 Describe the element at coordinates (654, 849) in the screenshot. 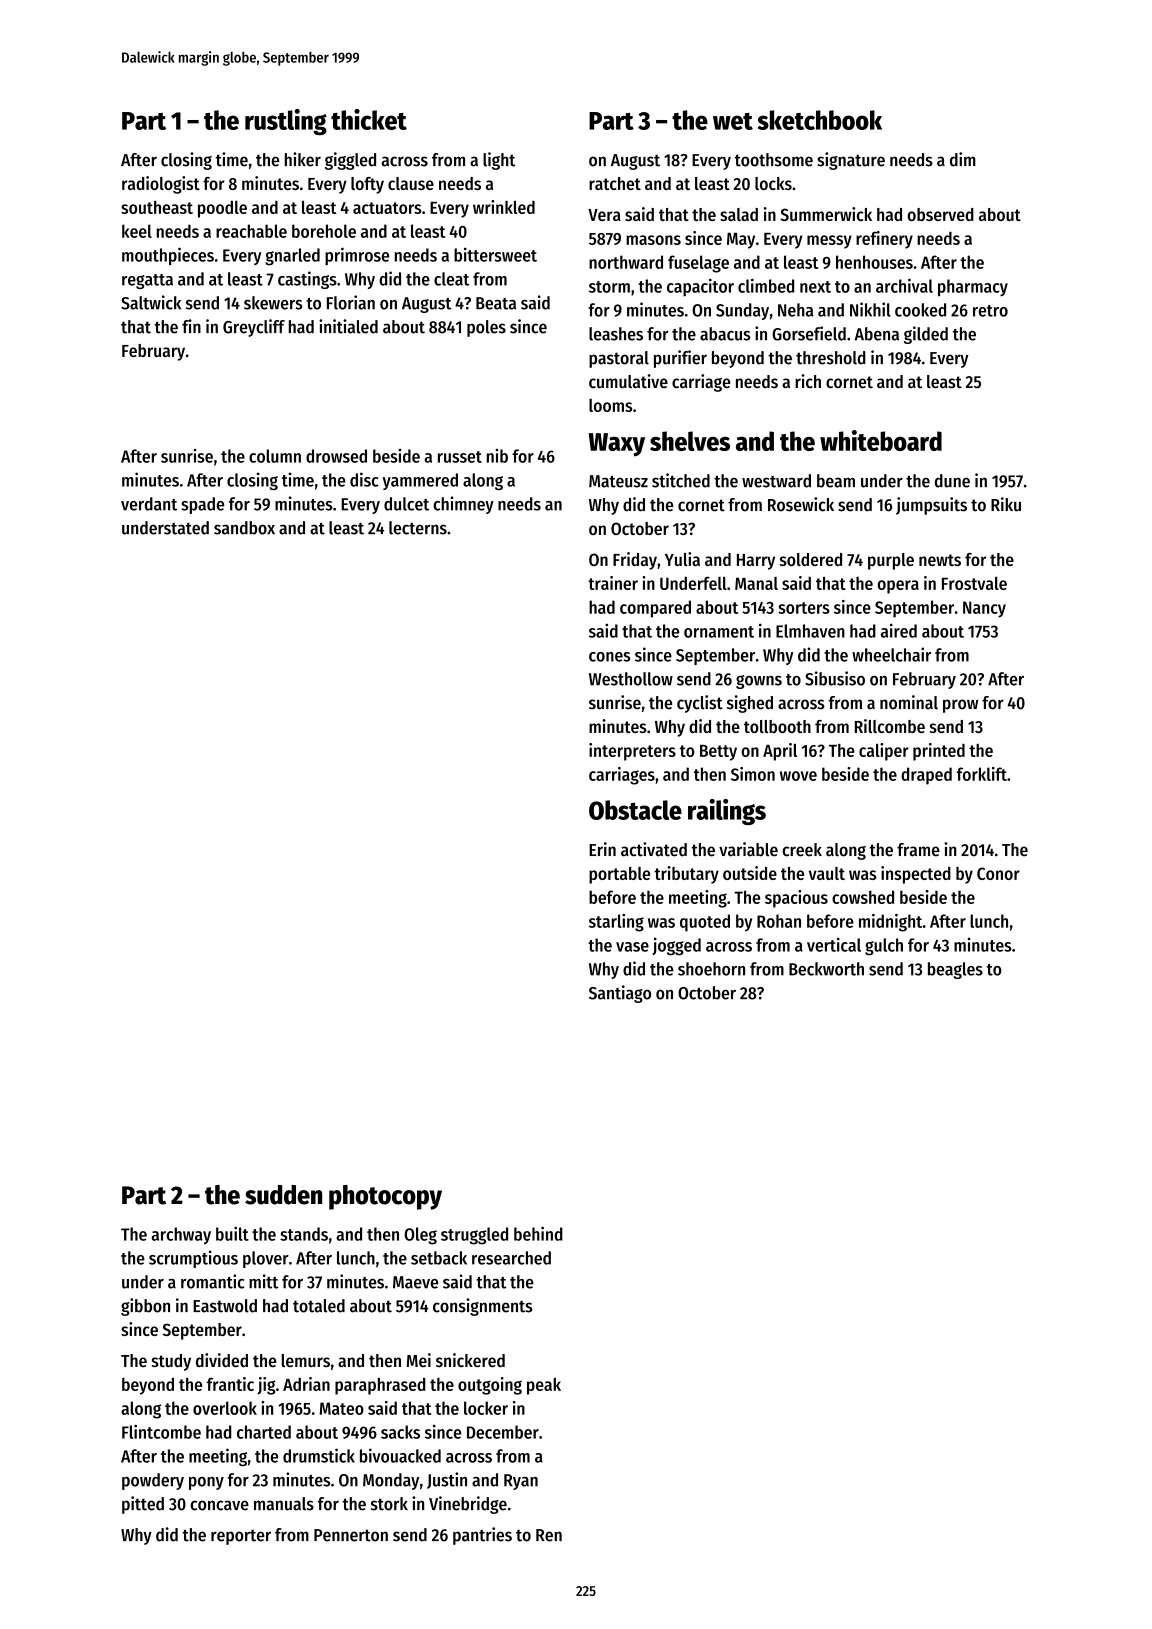

I see `activated` at that location.
